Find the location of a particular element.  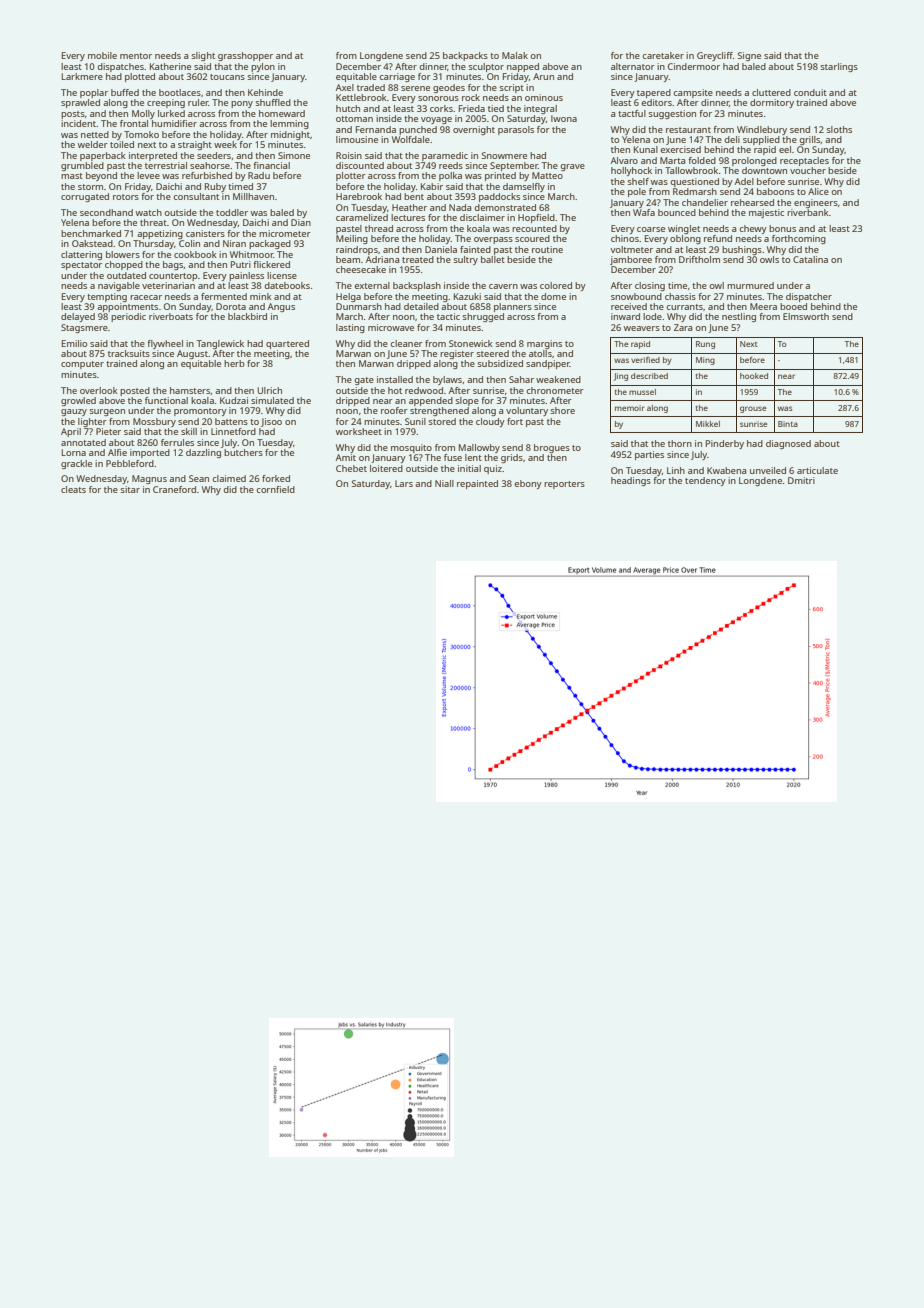

seahorse is located at coordinates (210, 165).
